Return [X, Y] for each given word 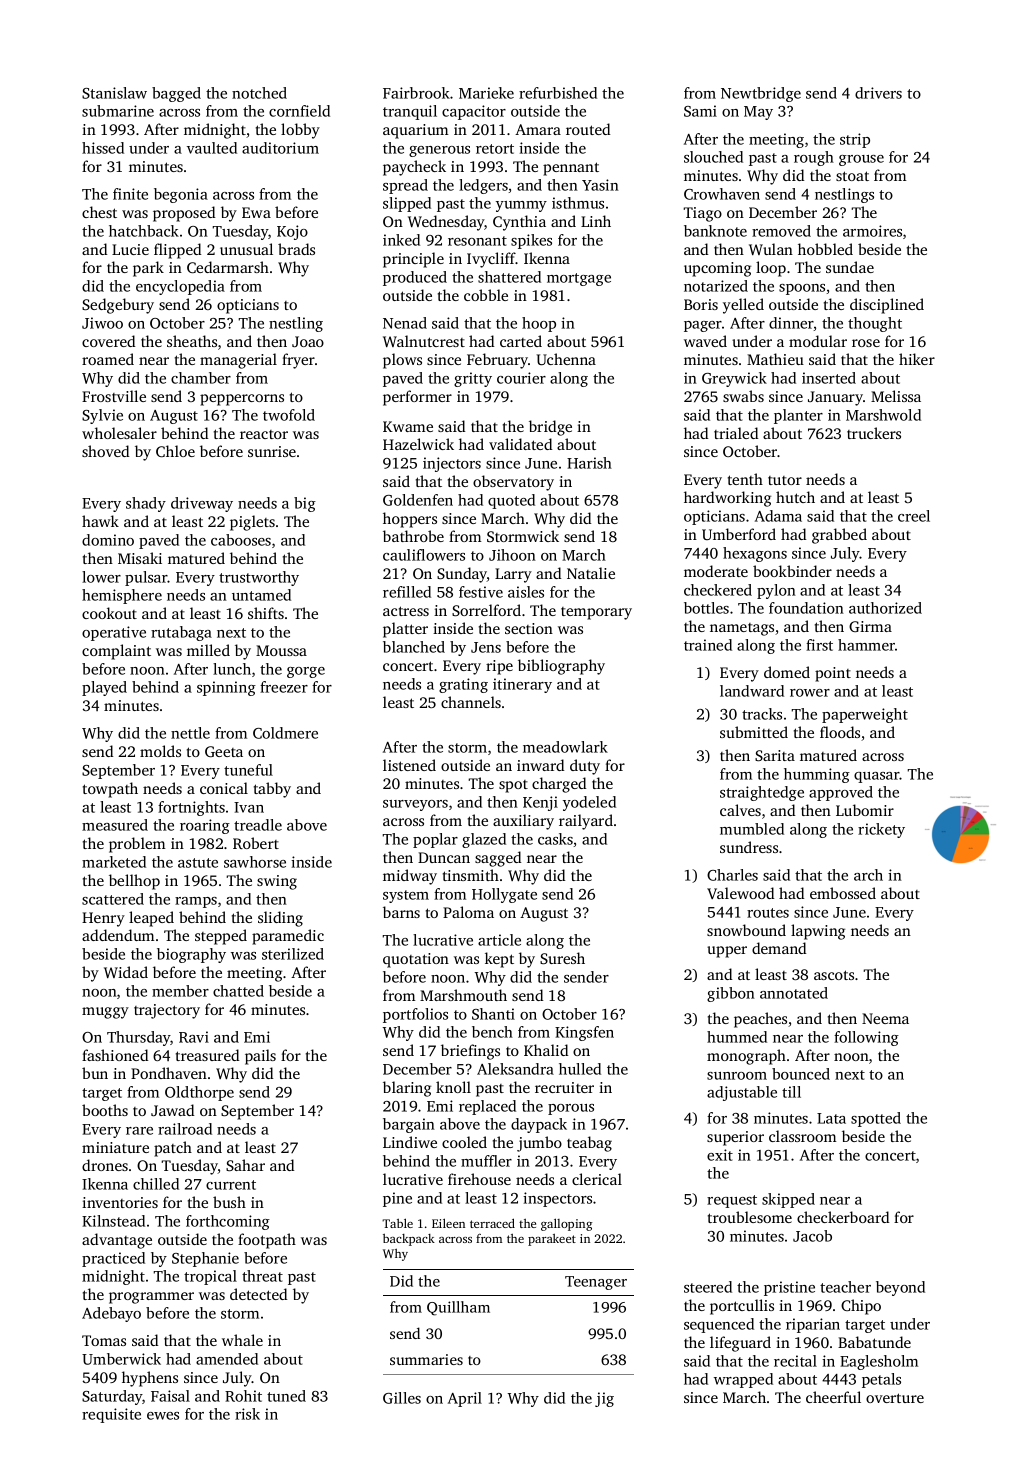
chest [99, 212]
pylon [776, 591]
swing [277, 882]
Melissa [896, 396]
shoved [105, 451]
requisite [111, 1415]
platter [405, 630]
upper [727, 952]
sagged [498, 859]
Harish [589, 463]
